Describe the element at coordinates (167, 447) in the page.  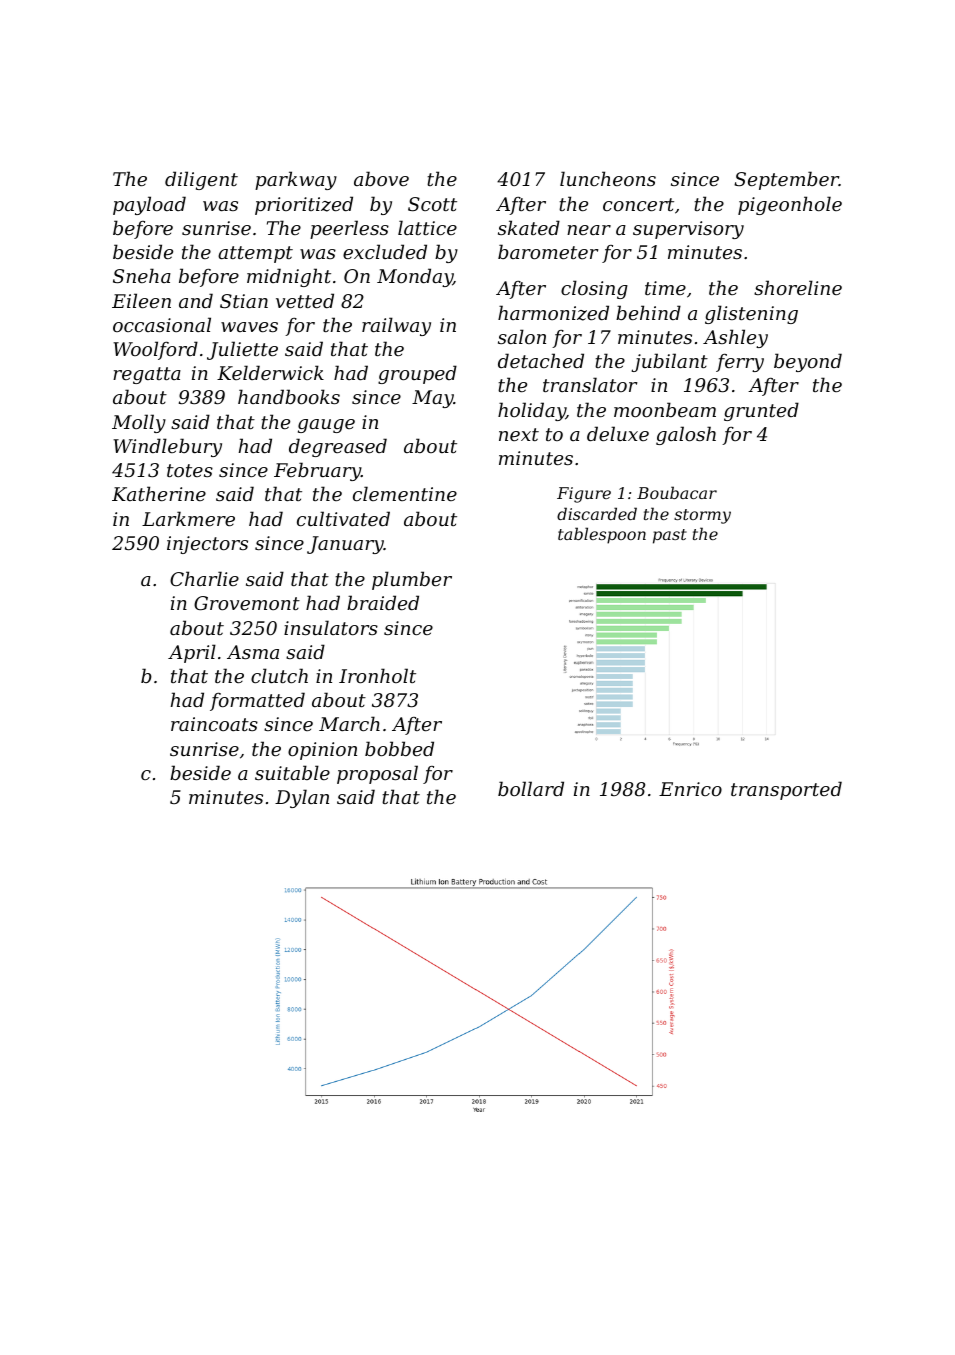
I see `Windlebury` at that location.
